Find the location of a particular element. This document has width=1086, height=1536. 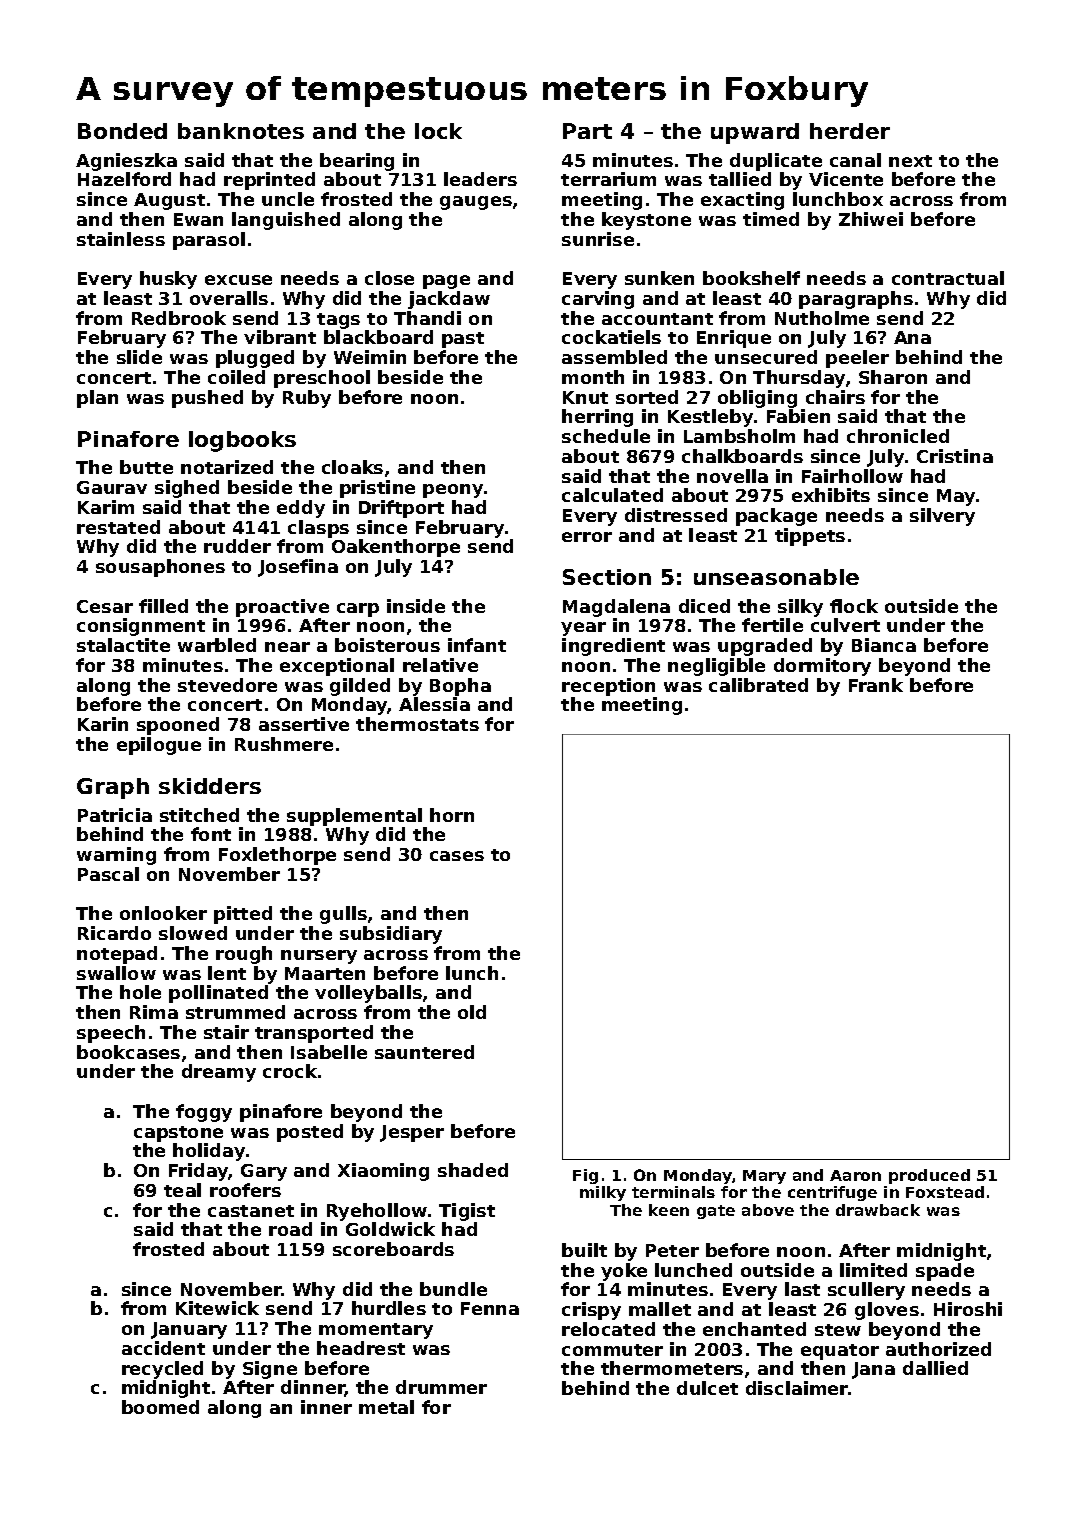

preschool is located at coordinates (322, 379).
